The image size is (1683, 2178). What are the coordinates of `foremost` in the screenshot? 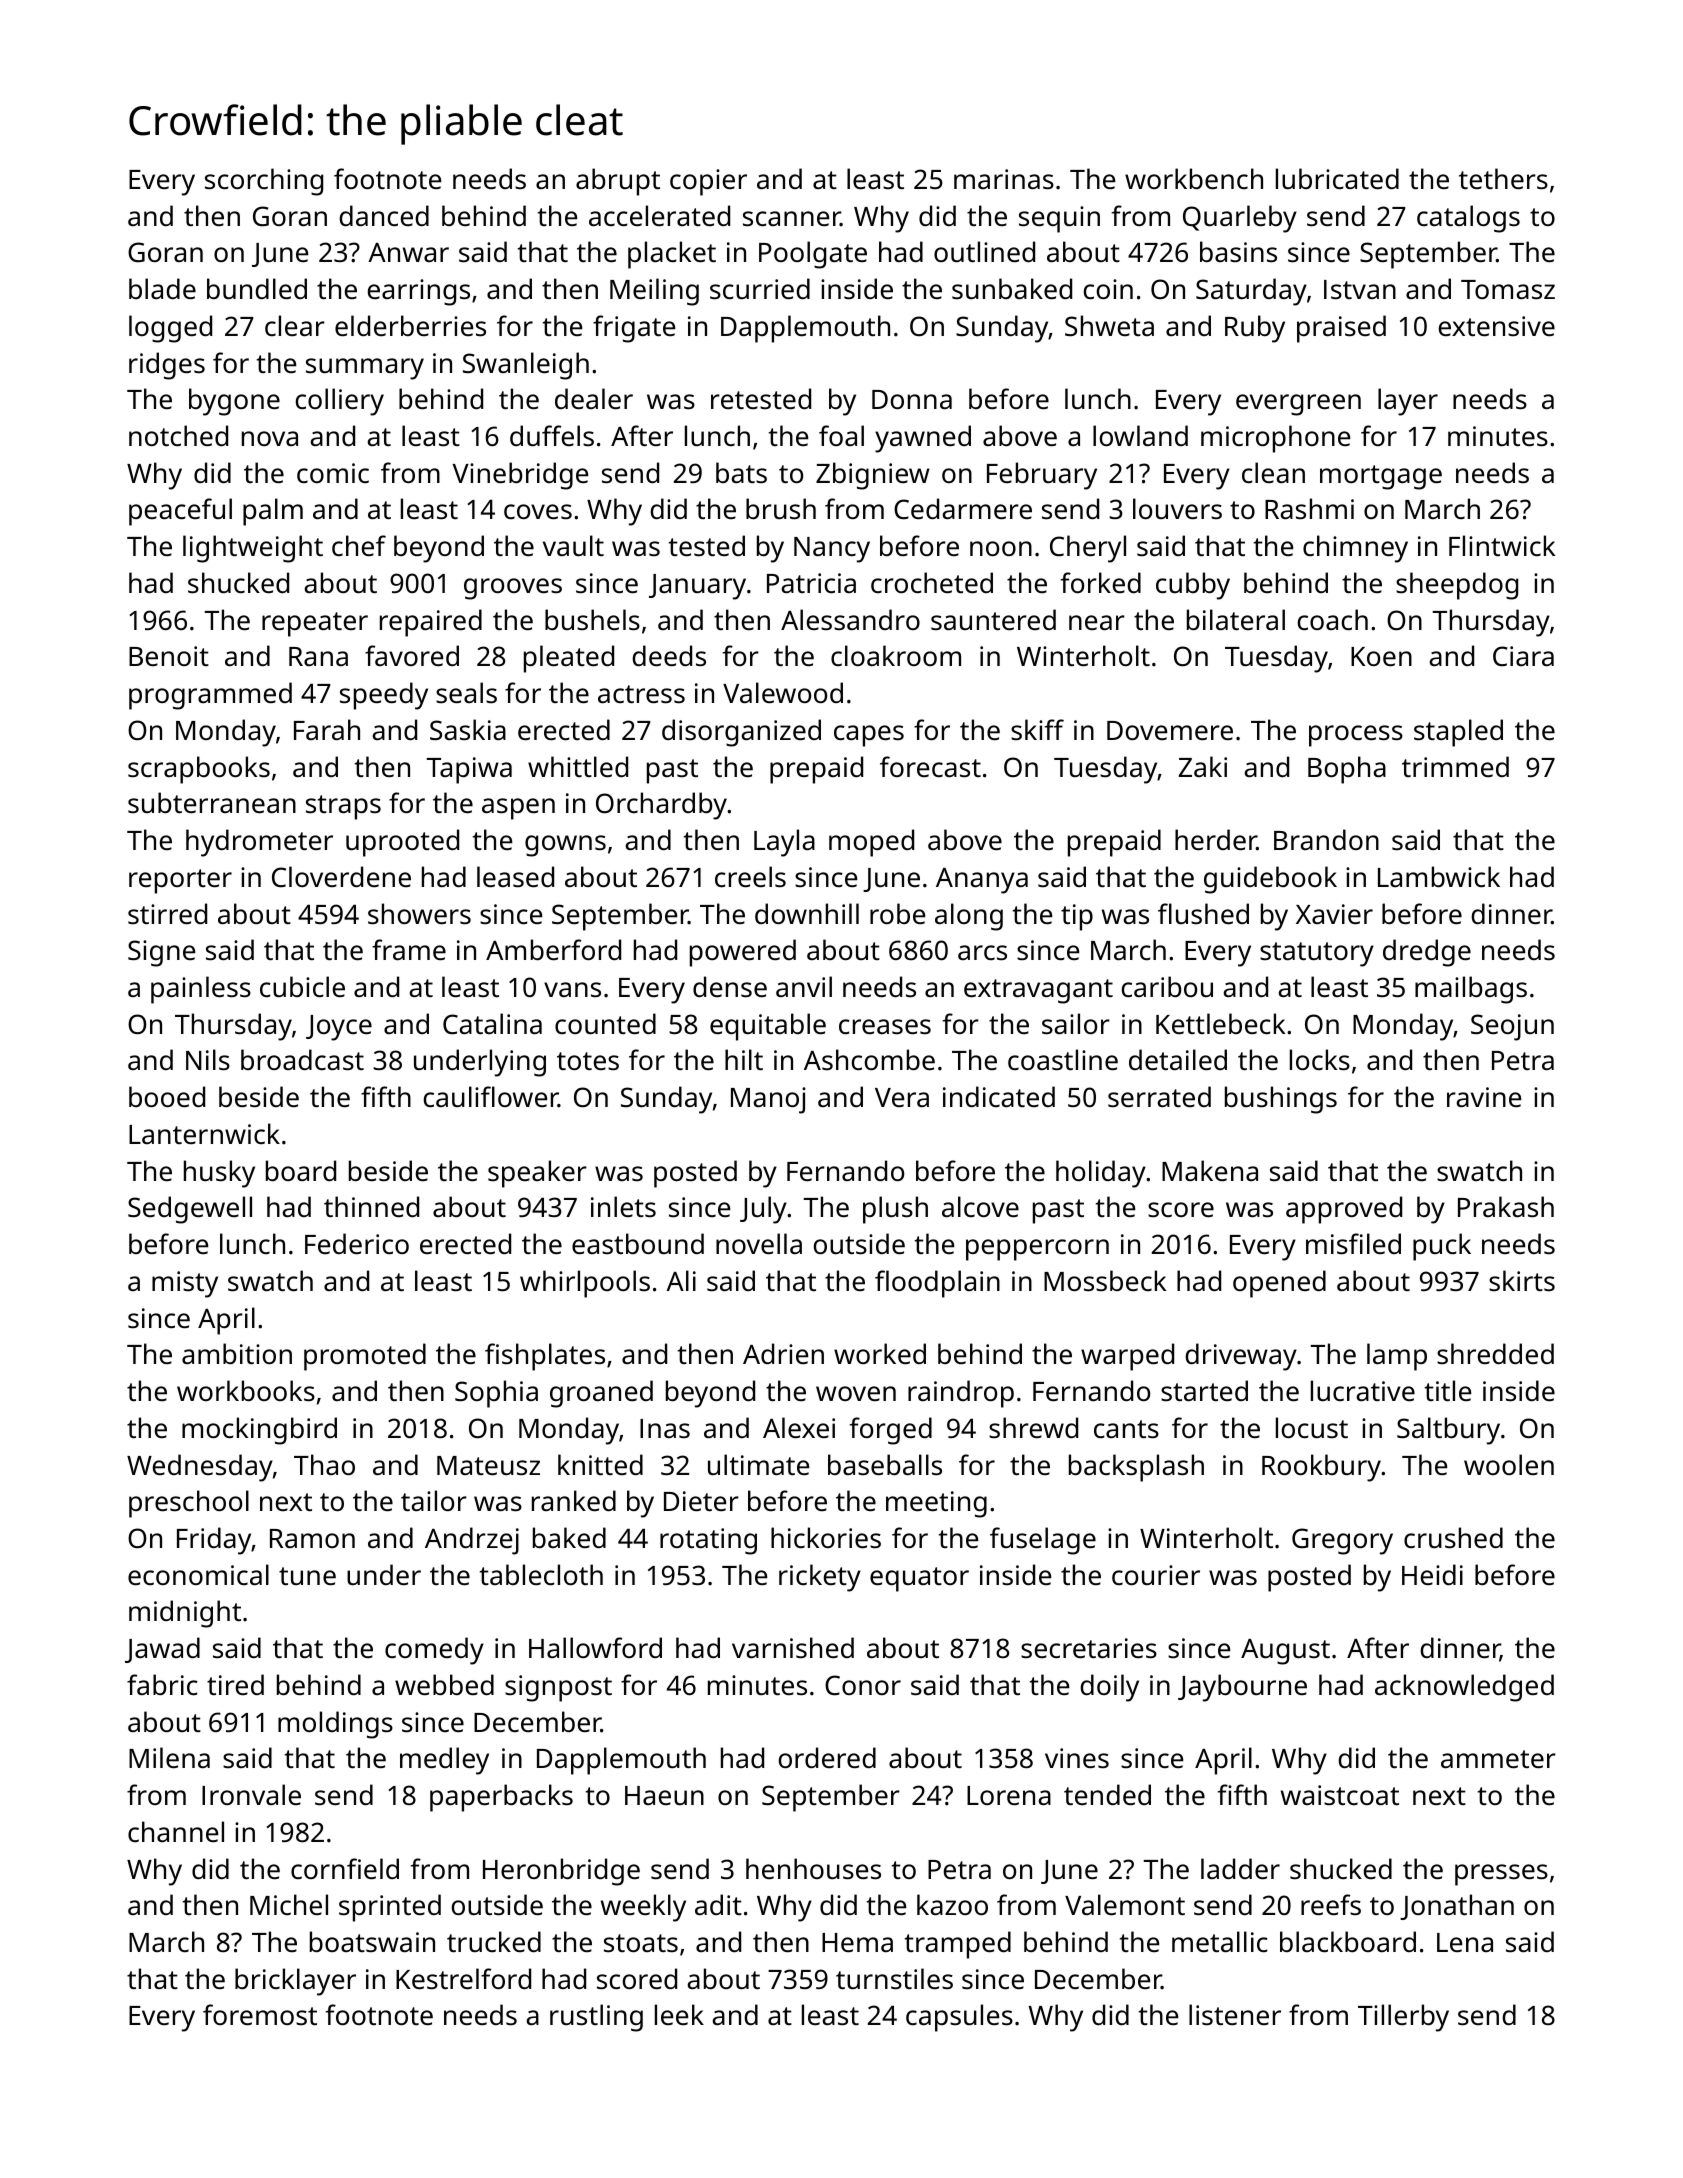 It's located at (260, 2015).
